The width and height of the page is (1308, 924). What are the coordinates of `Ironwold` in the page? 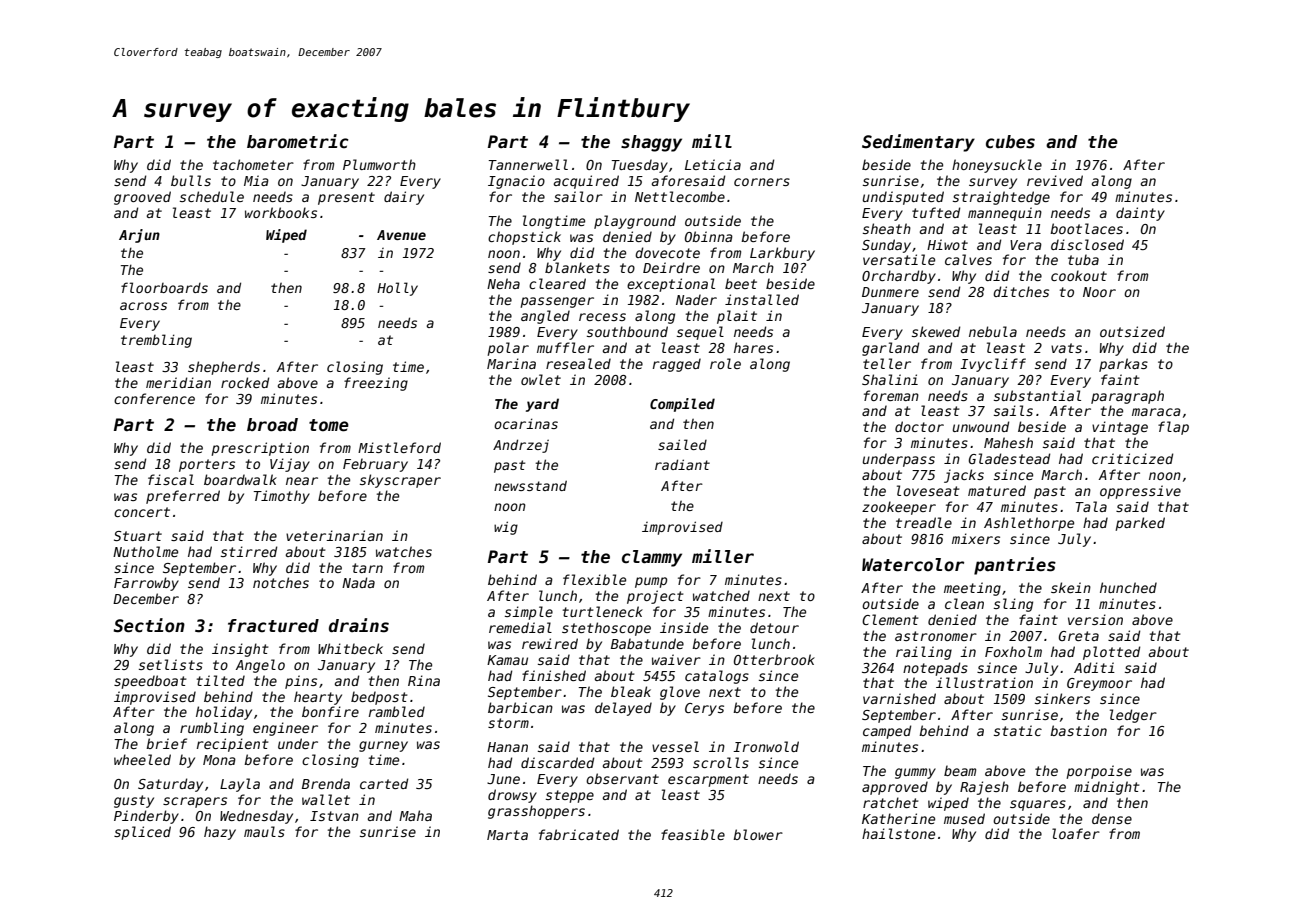 It's located at (766, 746).
